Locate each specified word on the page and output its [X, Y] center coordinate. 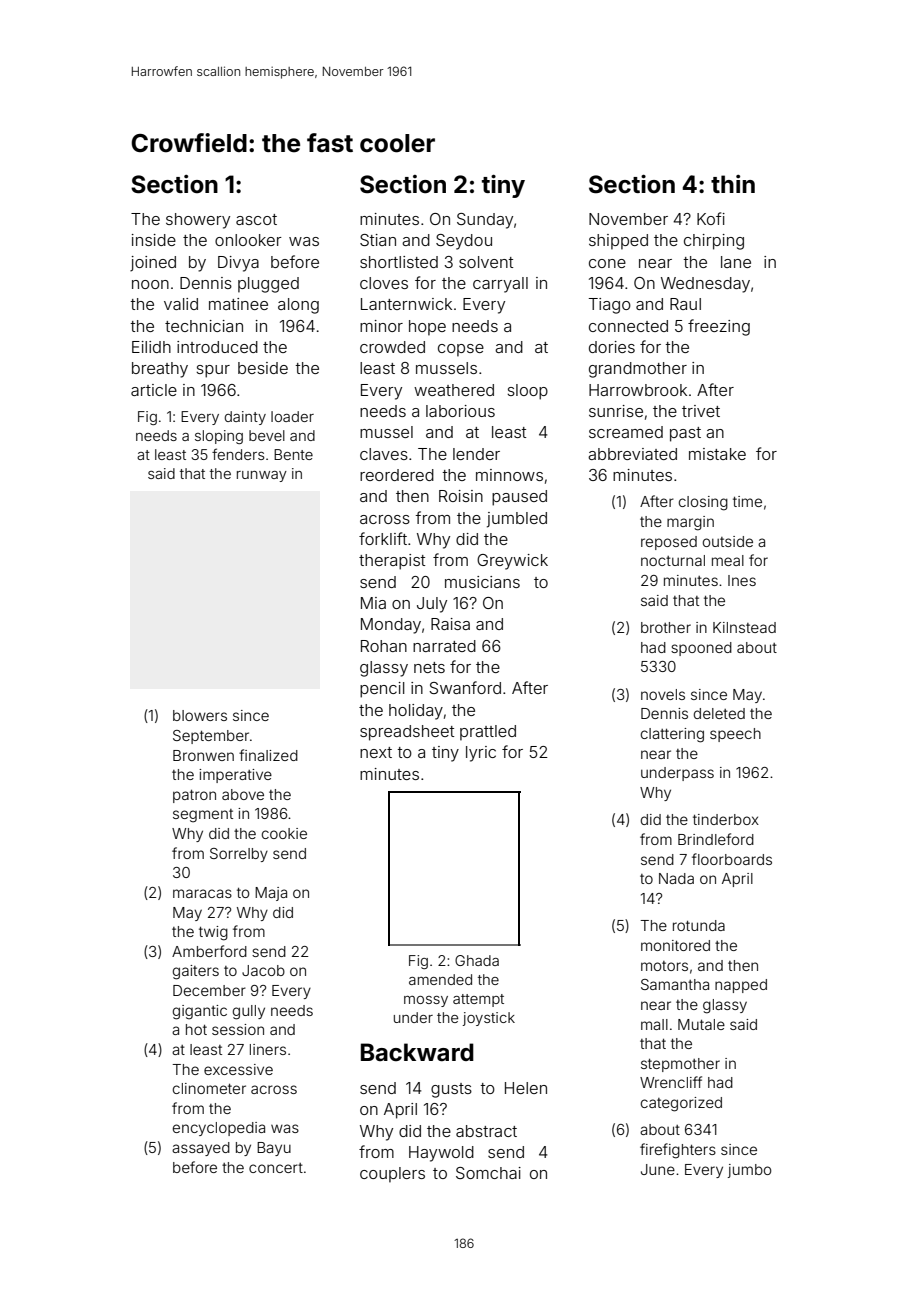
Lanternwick [406, 304]
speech [735, 735]
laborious [460, 411]
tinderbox [726, 819]
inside [154, 240]
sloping [219, 437]
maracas [202, 893]
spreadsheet [407, 733]
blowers [200, 715]
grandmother [638, 370]
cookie [284, 833]
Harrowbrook [638, 390]
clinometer [209, 1088]
